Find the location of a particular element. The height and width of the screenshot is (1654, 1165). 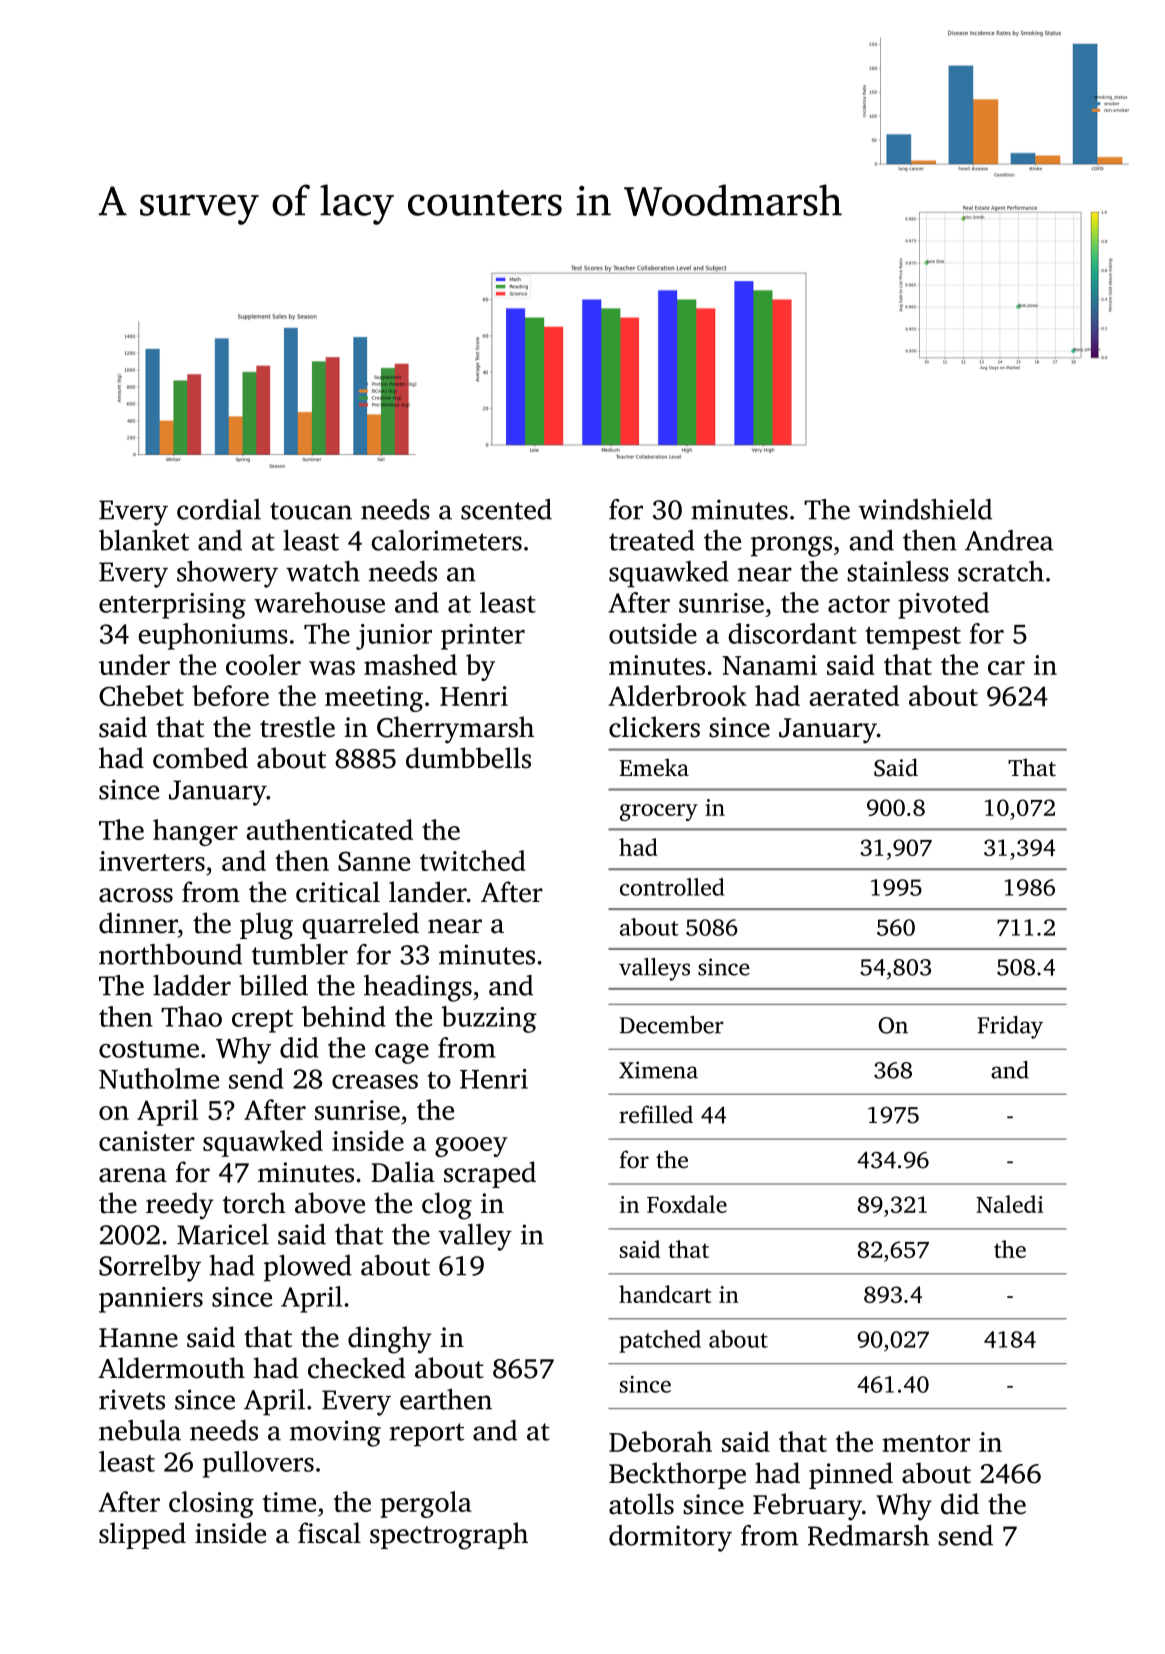

controlled is located at coordinates (672, 887).
